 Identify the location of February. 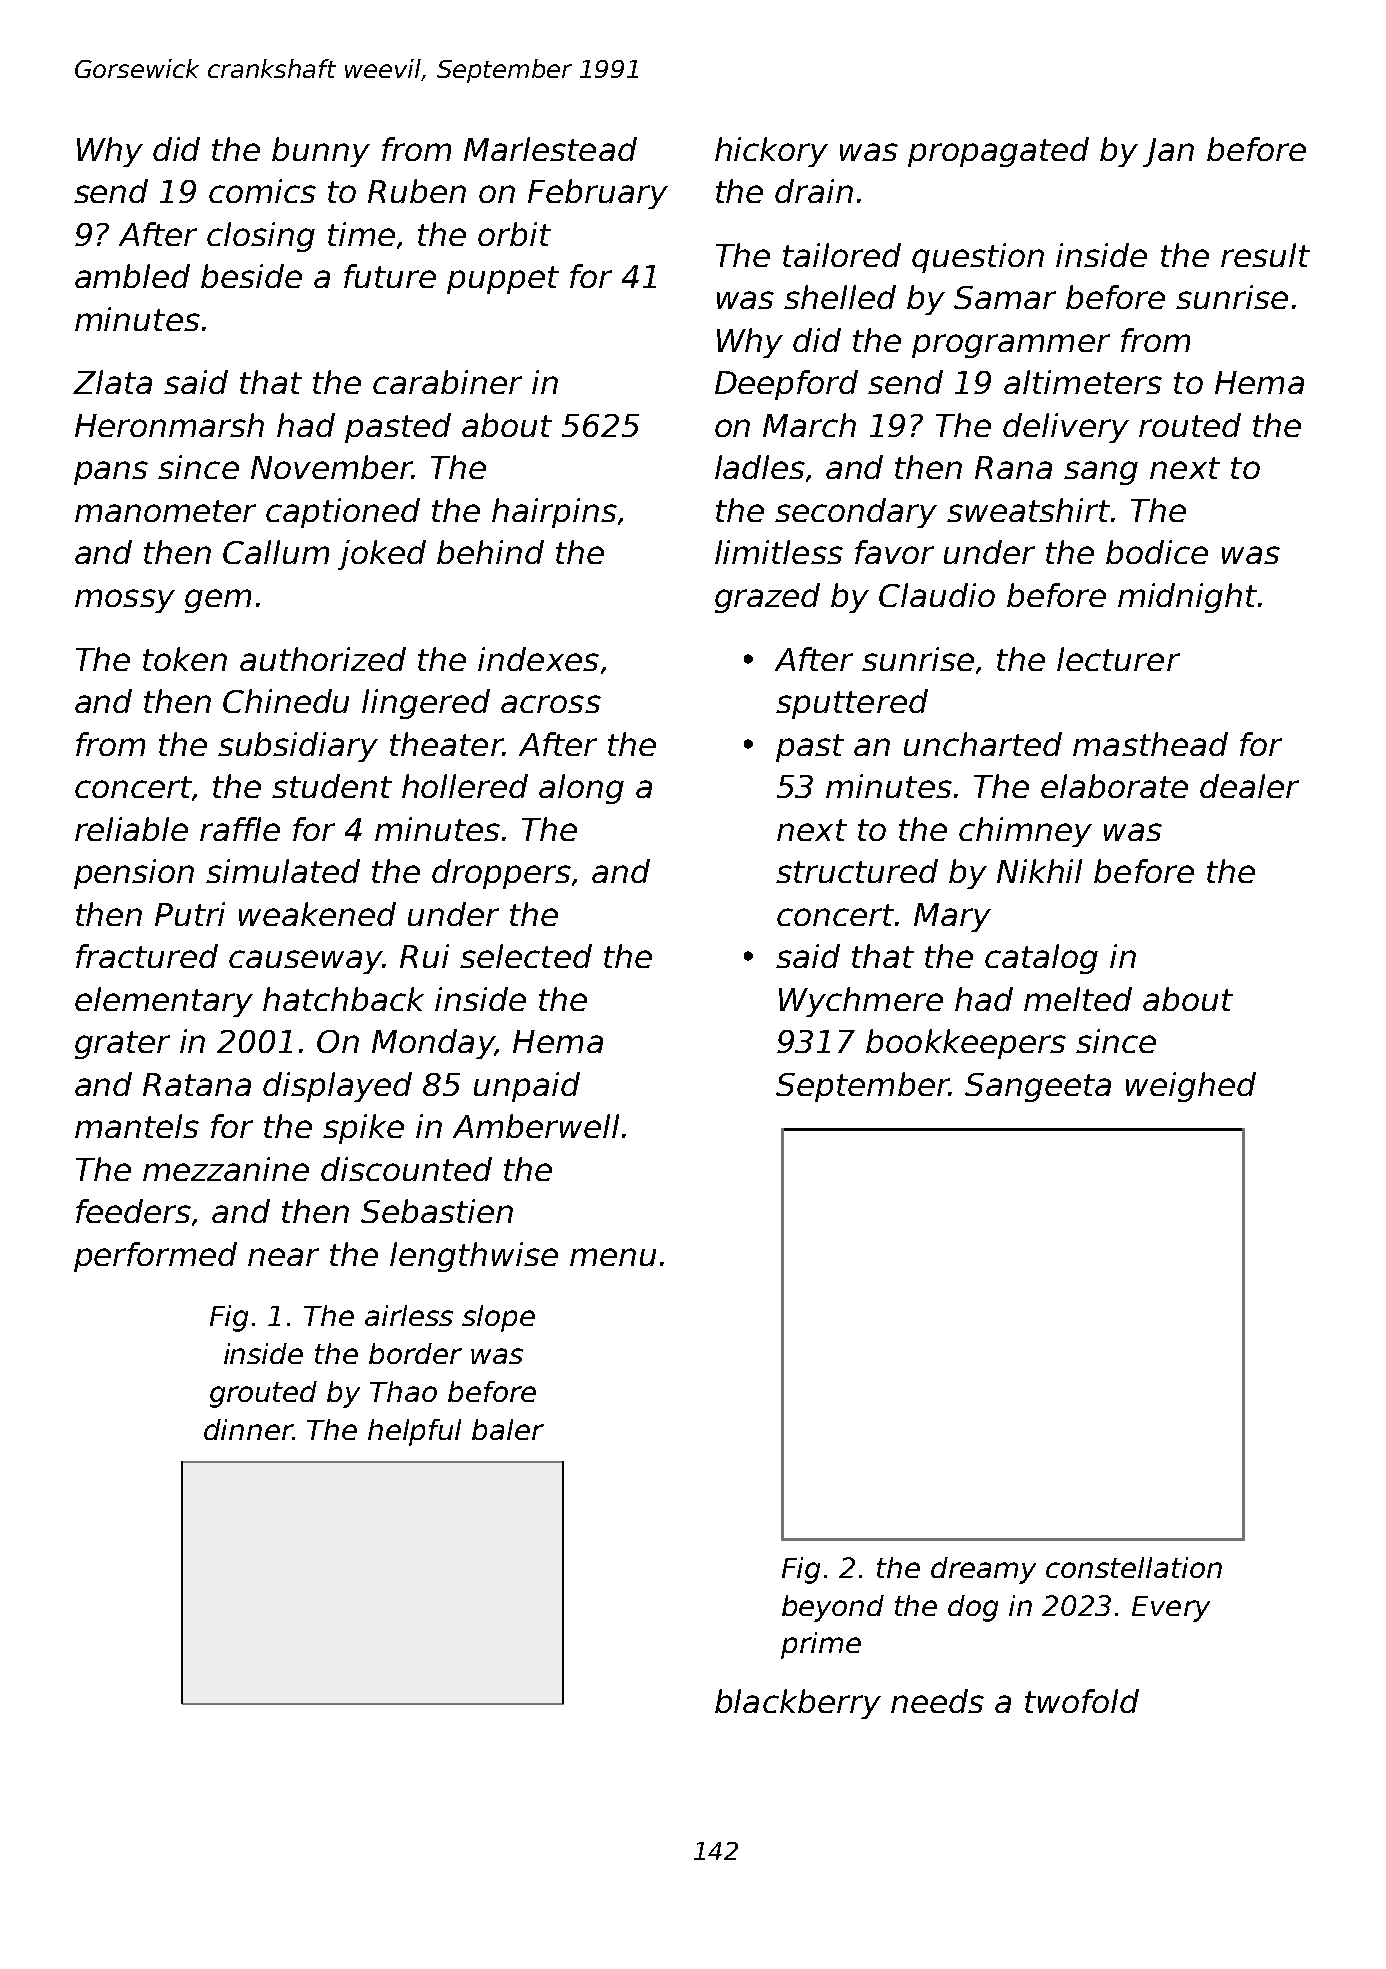
(598, 194).
